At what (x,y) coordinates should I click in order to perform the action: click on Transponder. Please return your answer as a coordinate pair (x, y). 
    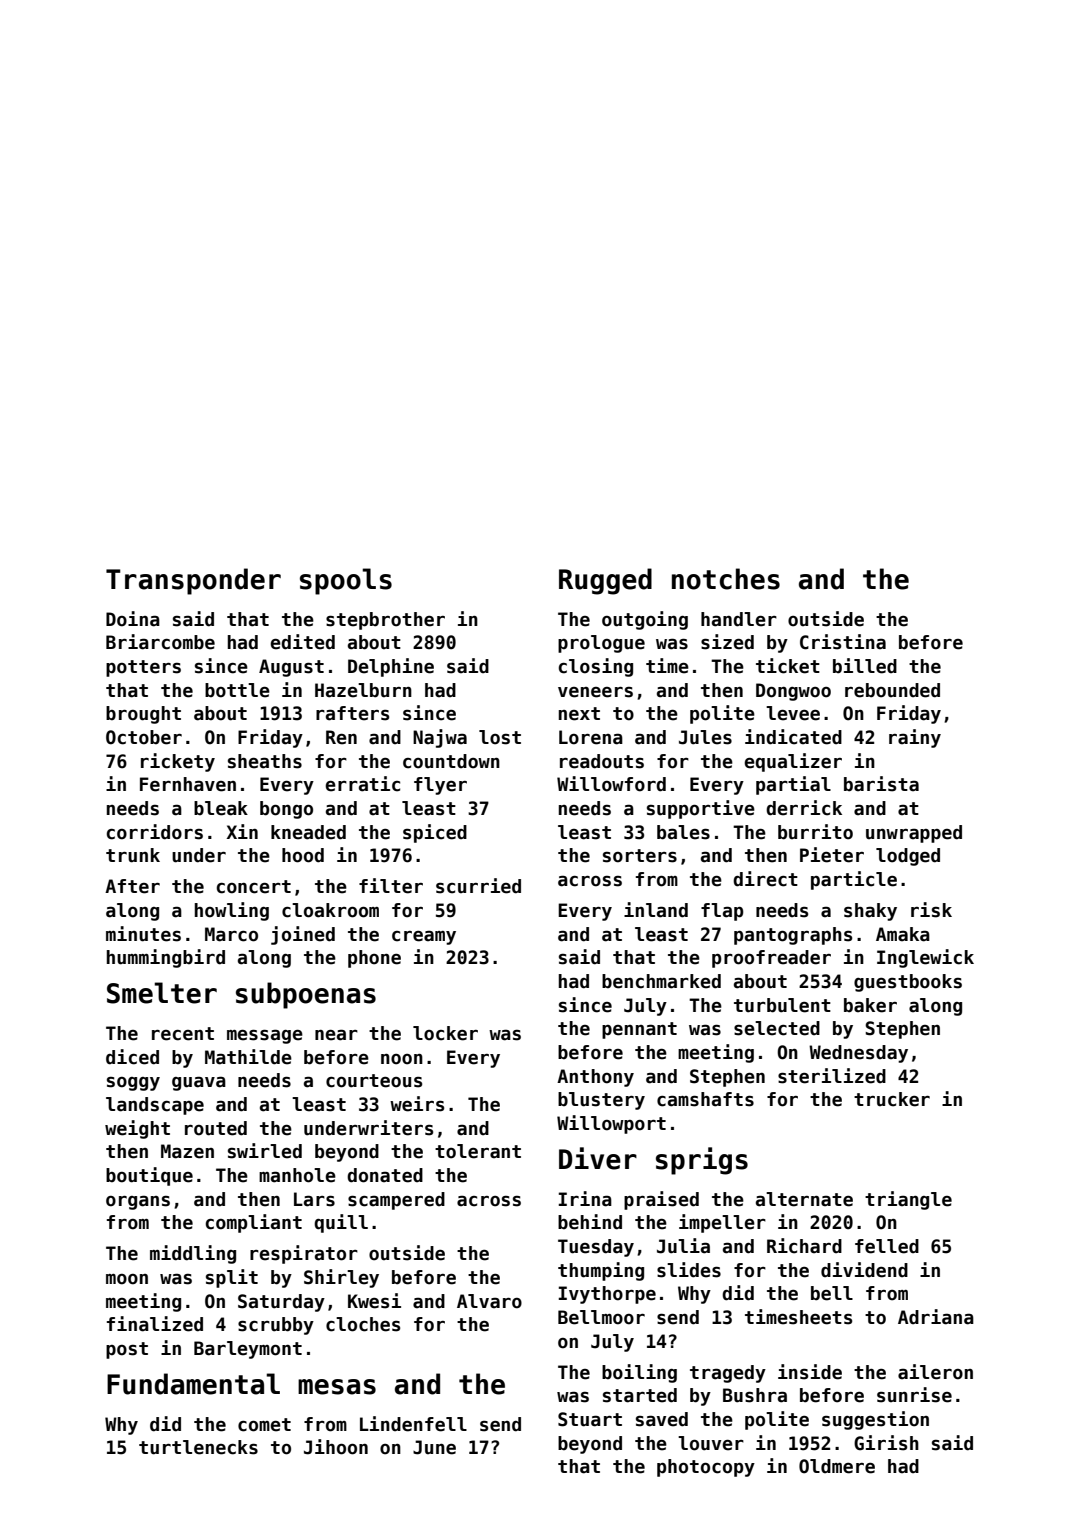
    Looking at the image, I should click on (193, 581).
